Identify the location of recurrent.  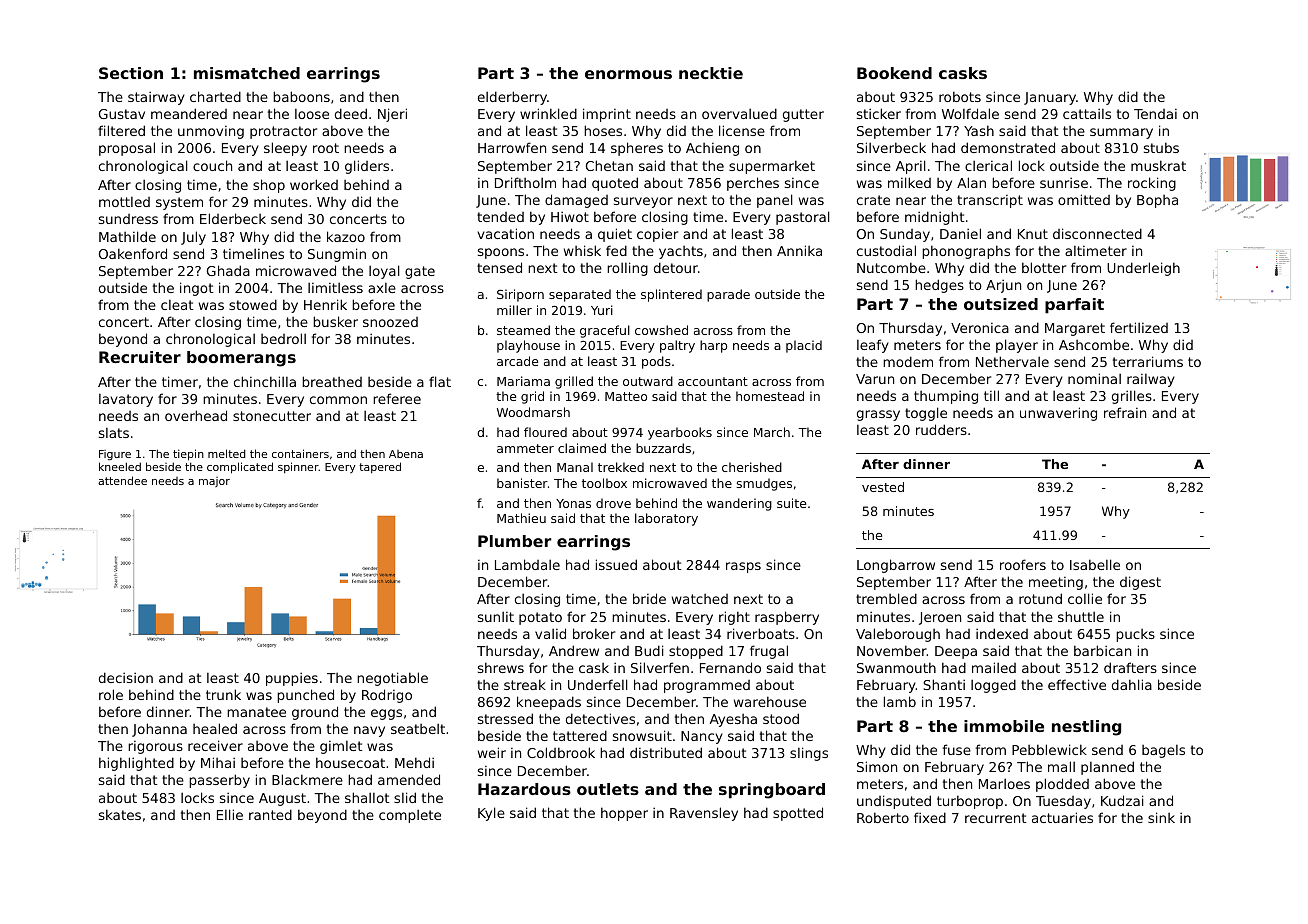
(996, 818).
